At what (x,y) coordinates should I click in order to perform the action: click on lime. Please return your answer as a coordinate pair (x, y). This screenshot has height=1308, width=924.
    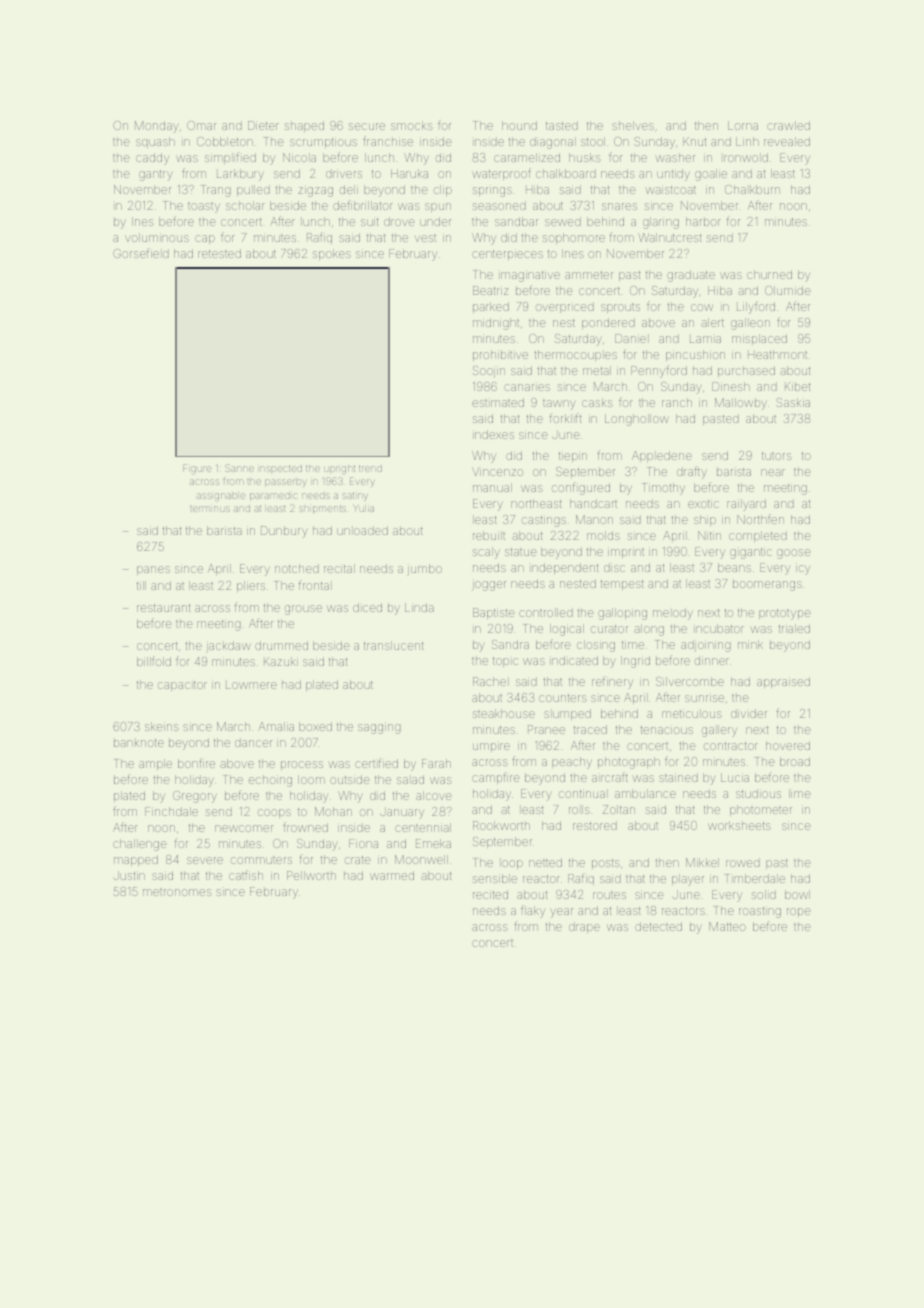
    Looking at the image, I should click on (799, 793).
